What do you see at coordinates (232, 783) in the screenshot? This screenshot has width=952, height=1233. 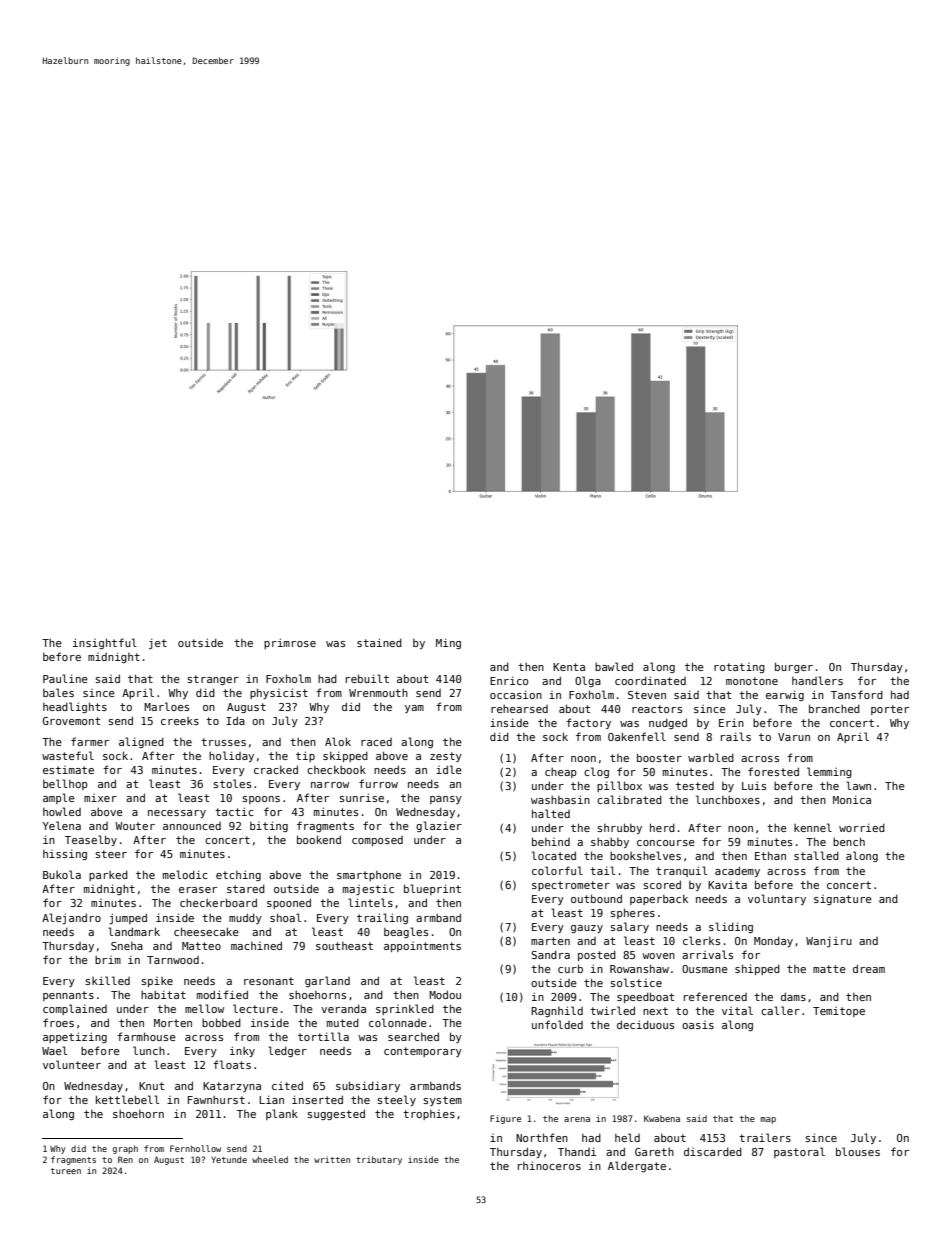 I see `stoles` at bounding box center [232, 783].
